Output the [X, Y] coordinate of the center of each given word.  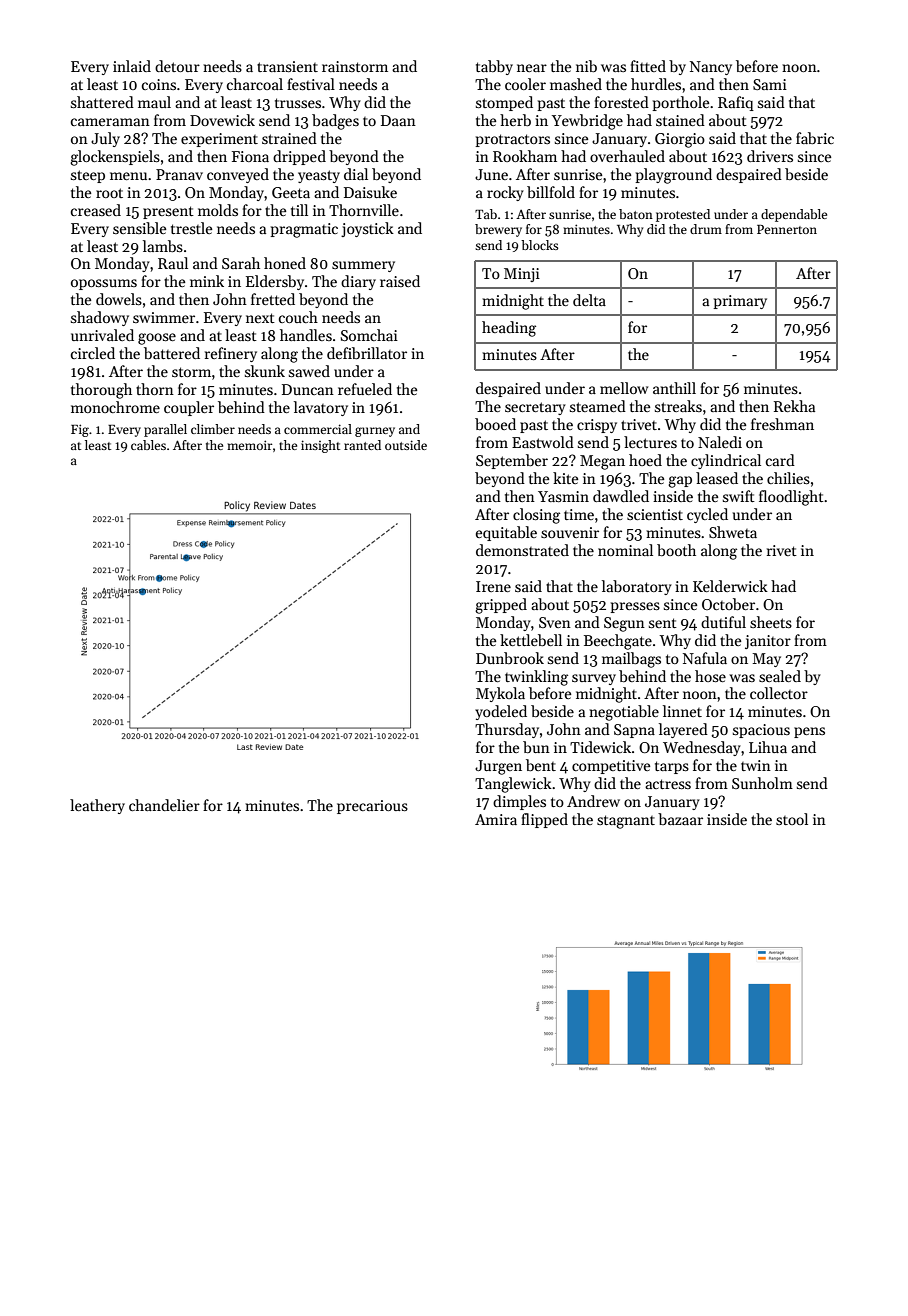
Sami [770, 84]
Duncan [308, 389]
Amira [496, 819]
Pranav [179, 174]
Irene [493, 586]
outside [406, 445]
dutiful [723, 622]
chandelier [164, 805]
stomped [504, 103]
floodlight [791, 498]
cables [148, 445]
